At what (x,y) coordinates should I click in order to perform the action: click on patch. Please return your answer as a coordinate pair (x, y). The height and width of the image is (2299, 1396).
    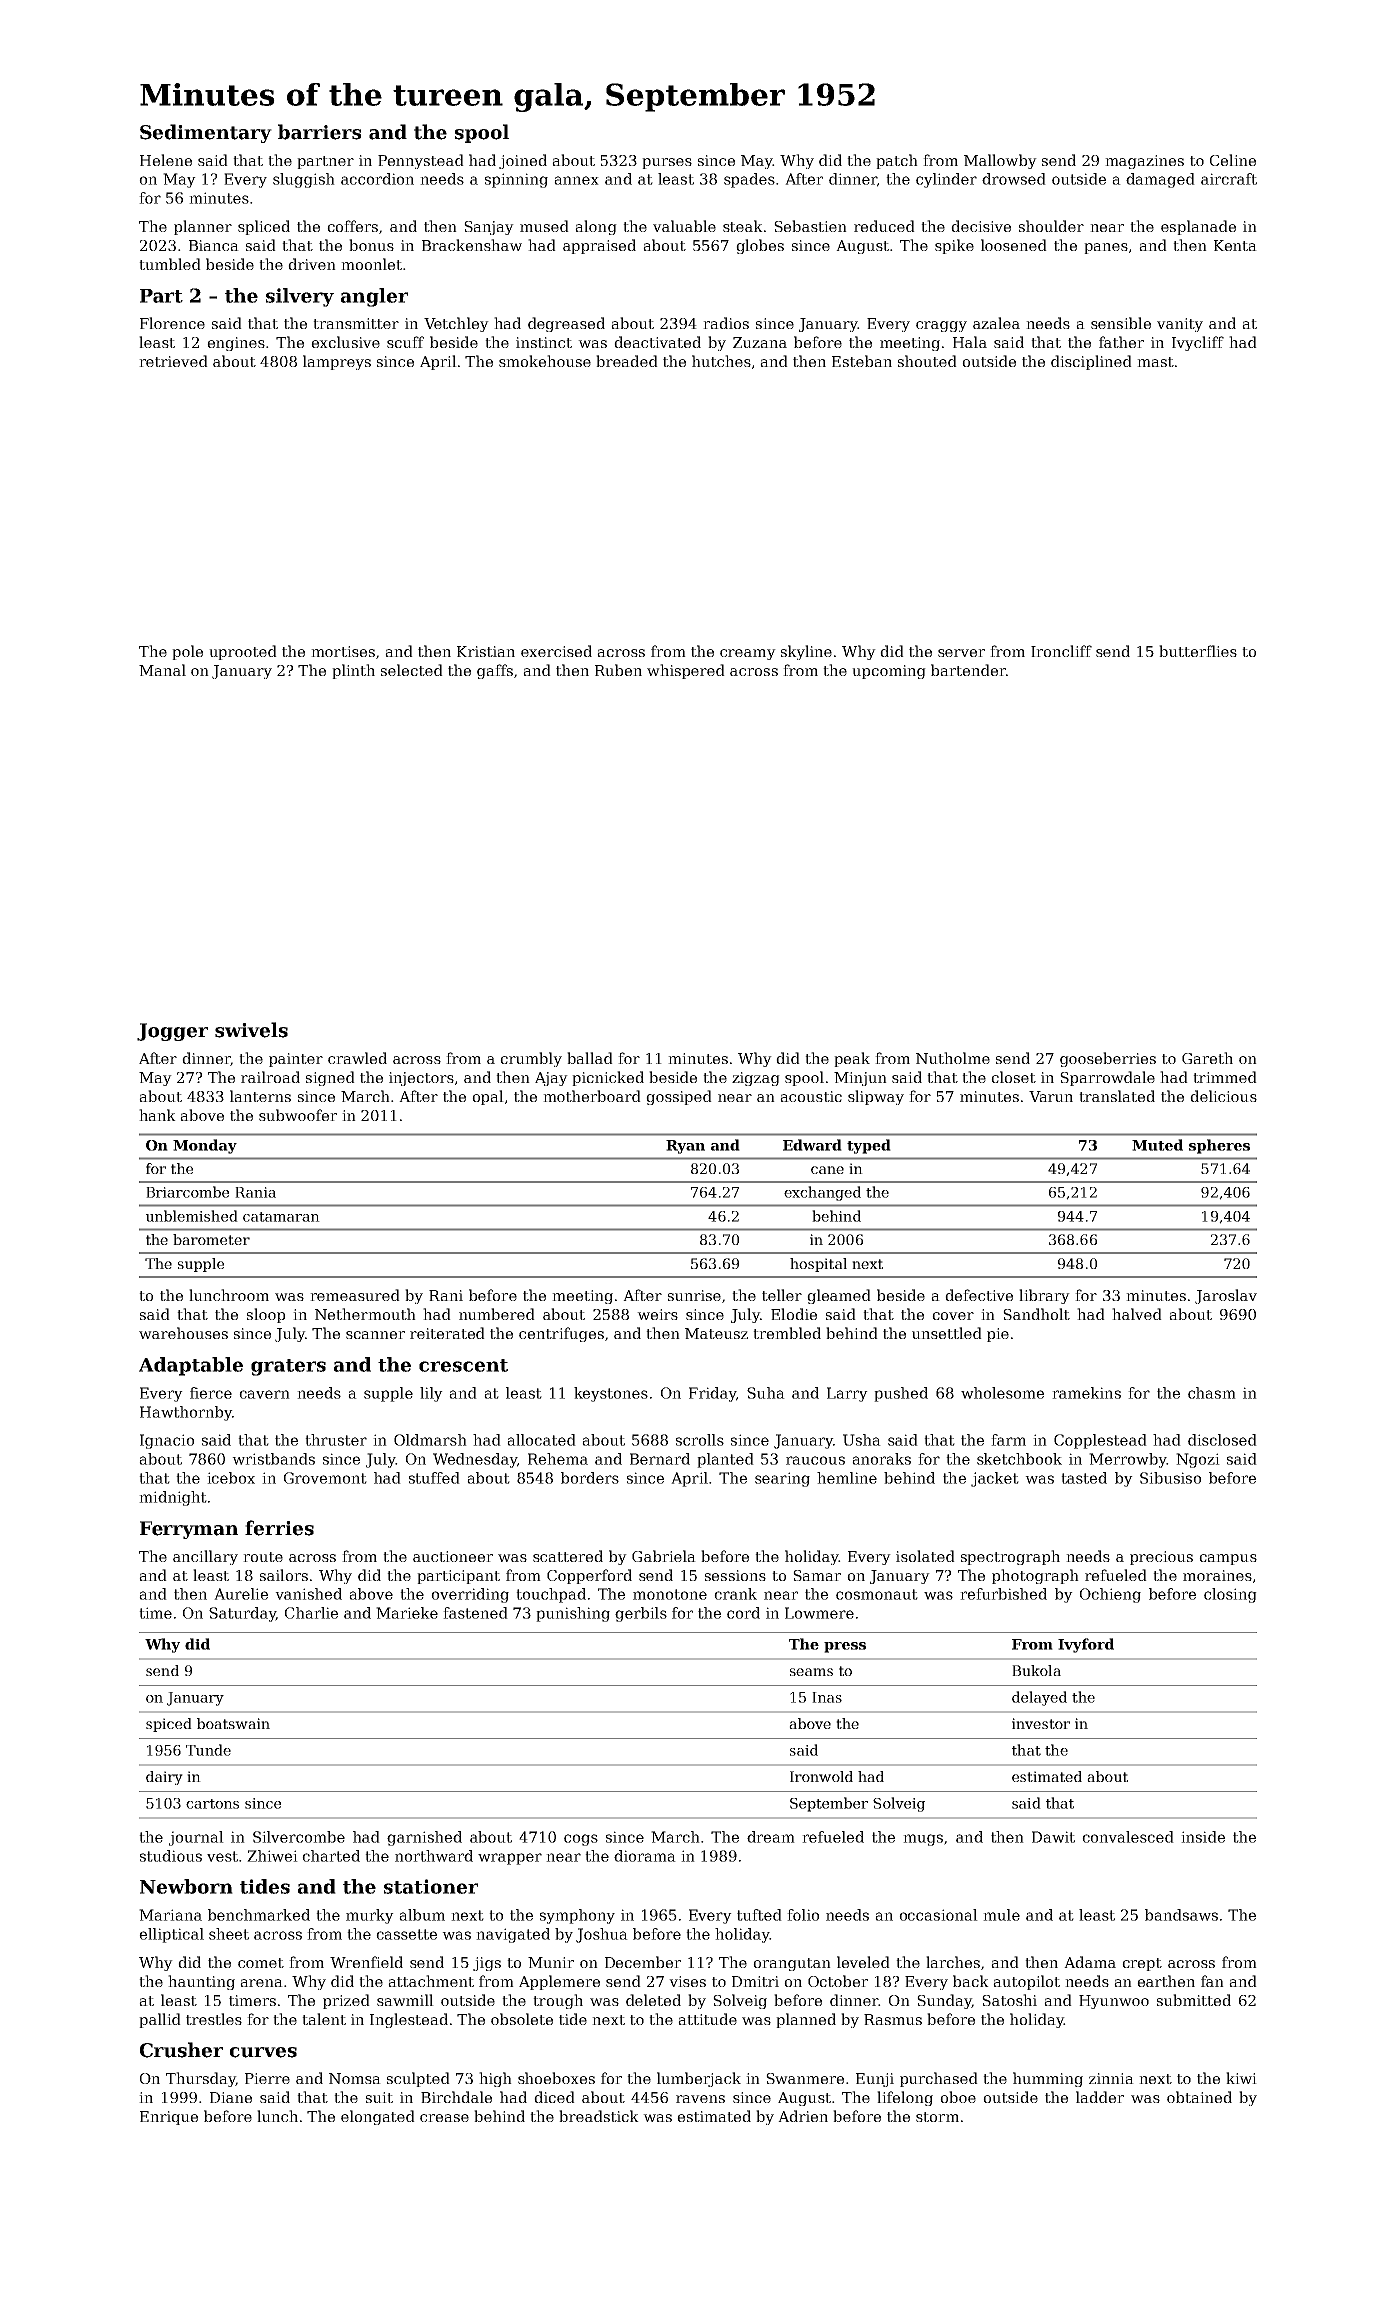
    Looking at the image, I should click on (897, 161).
